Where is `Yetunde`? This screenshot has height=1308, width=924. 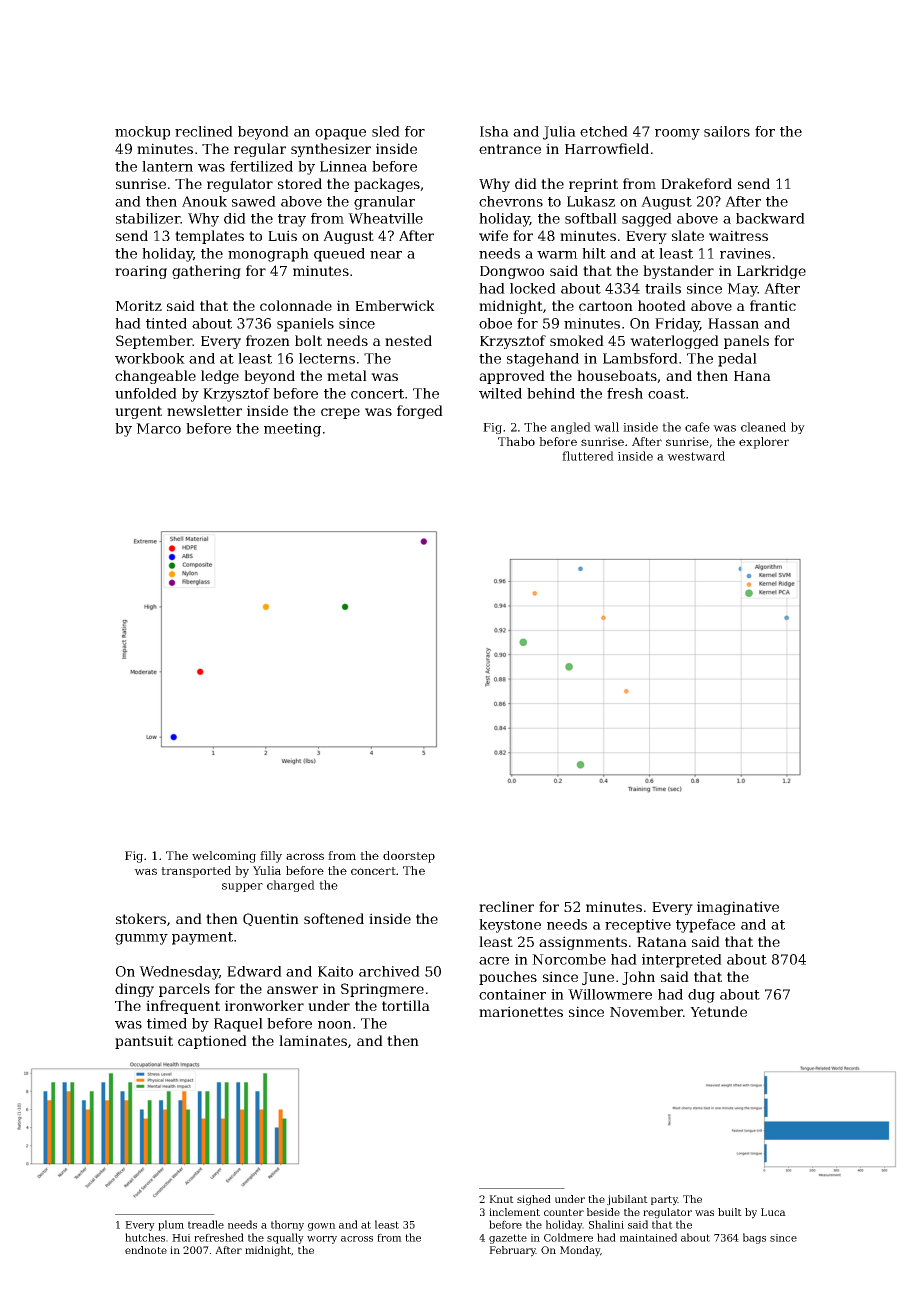 Yetunde is located at coordinates (718, 1011).
